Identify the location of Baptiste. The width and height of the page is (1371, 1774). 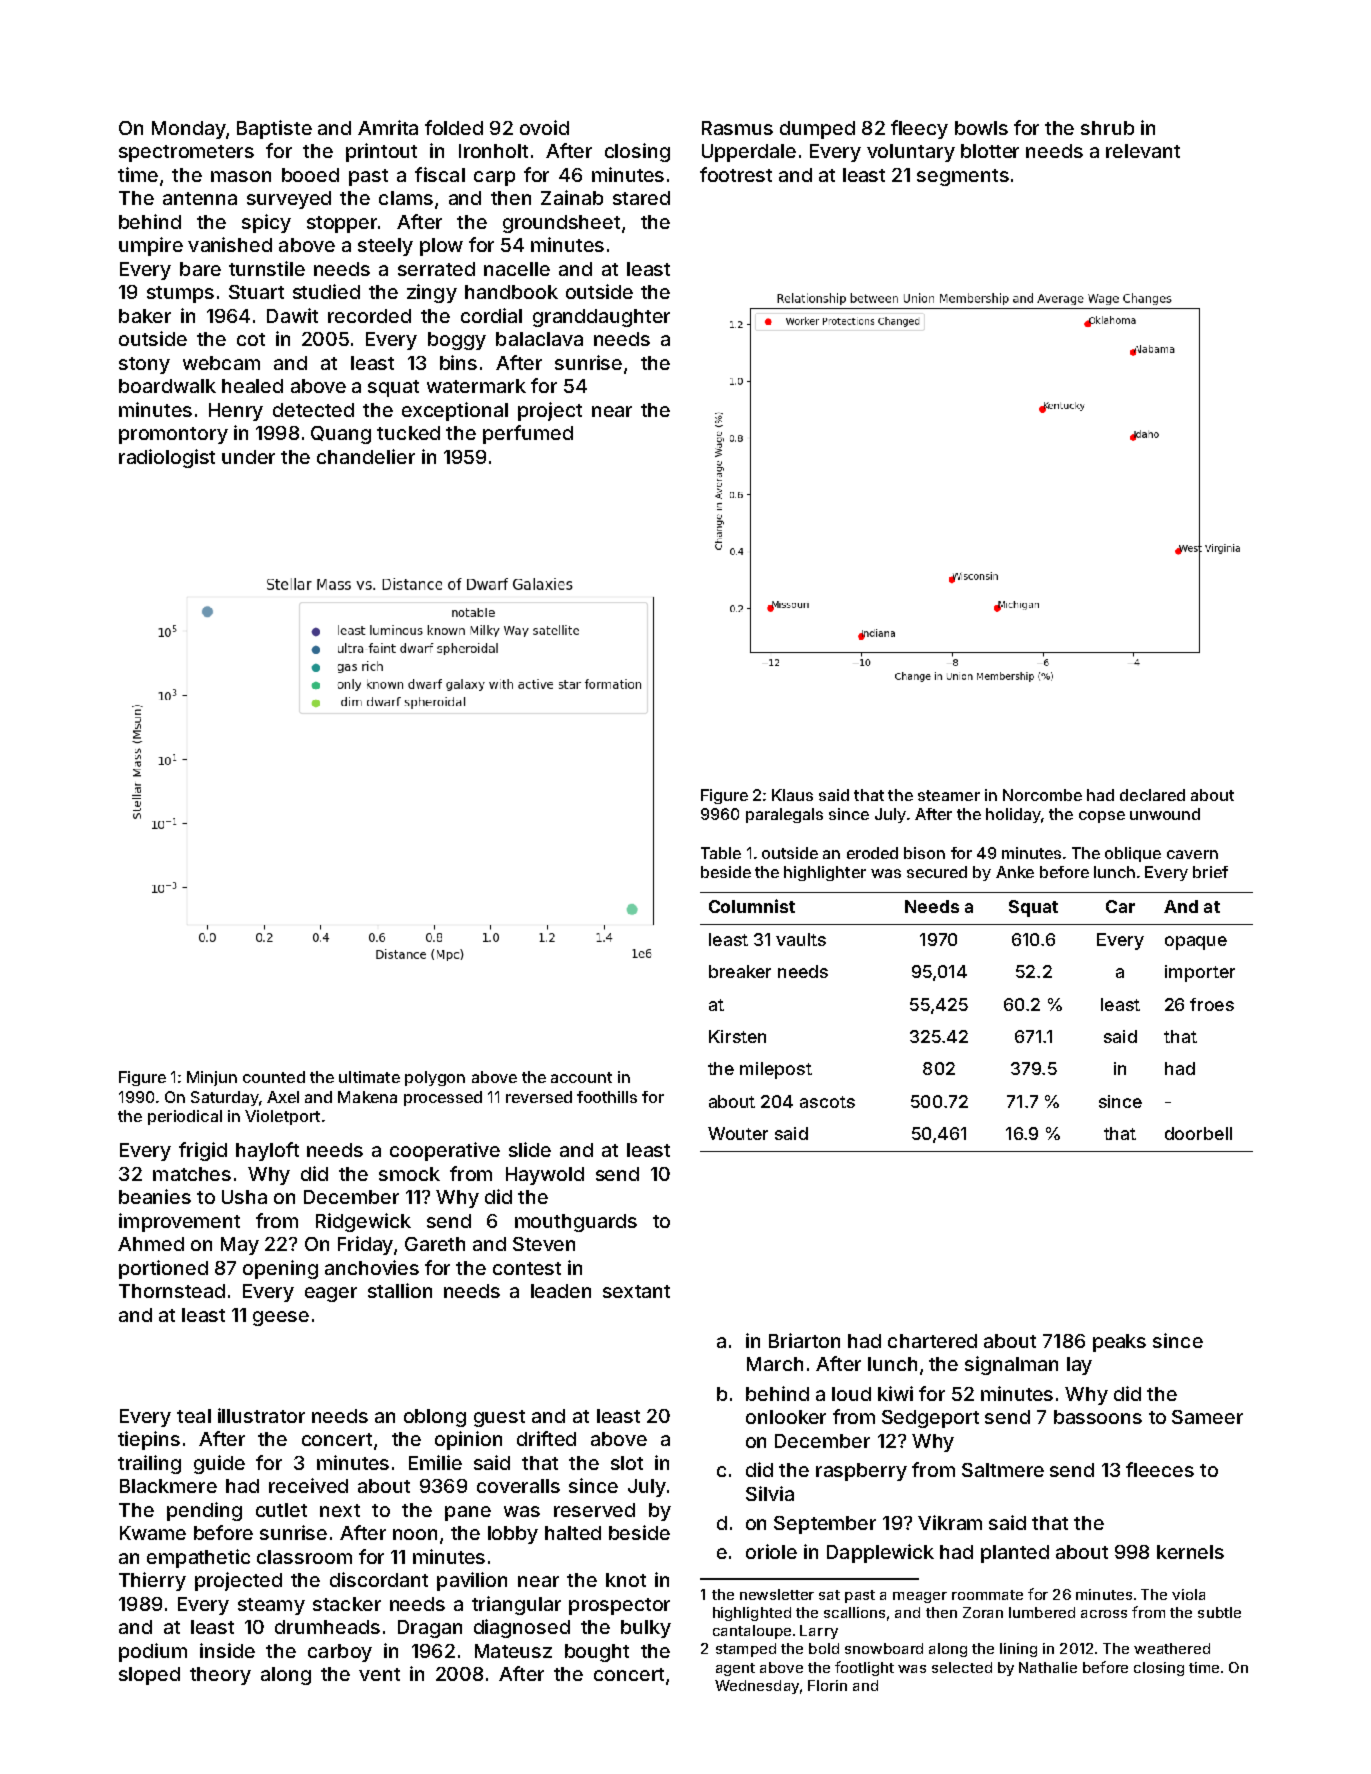
(274, 129).
